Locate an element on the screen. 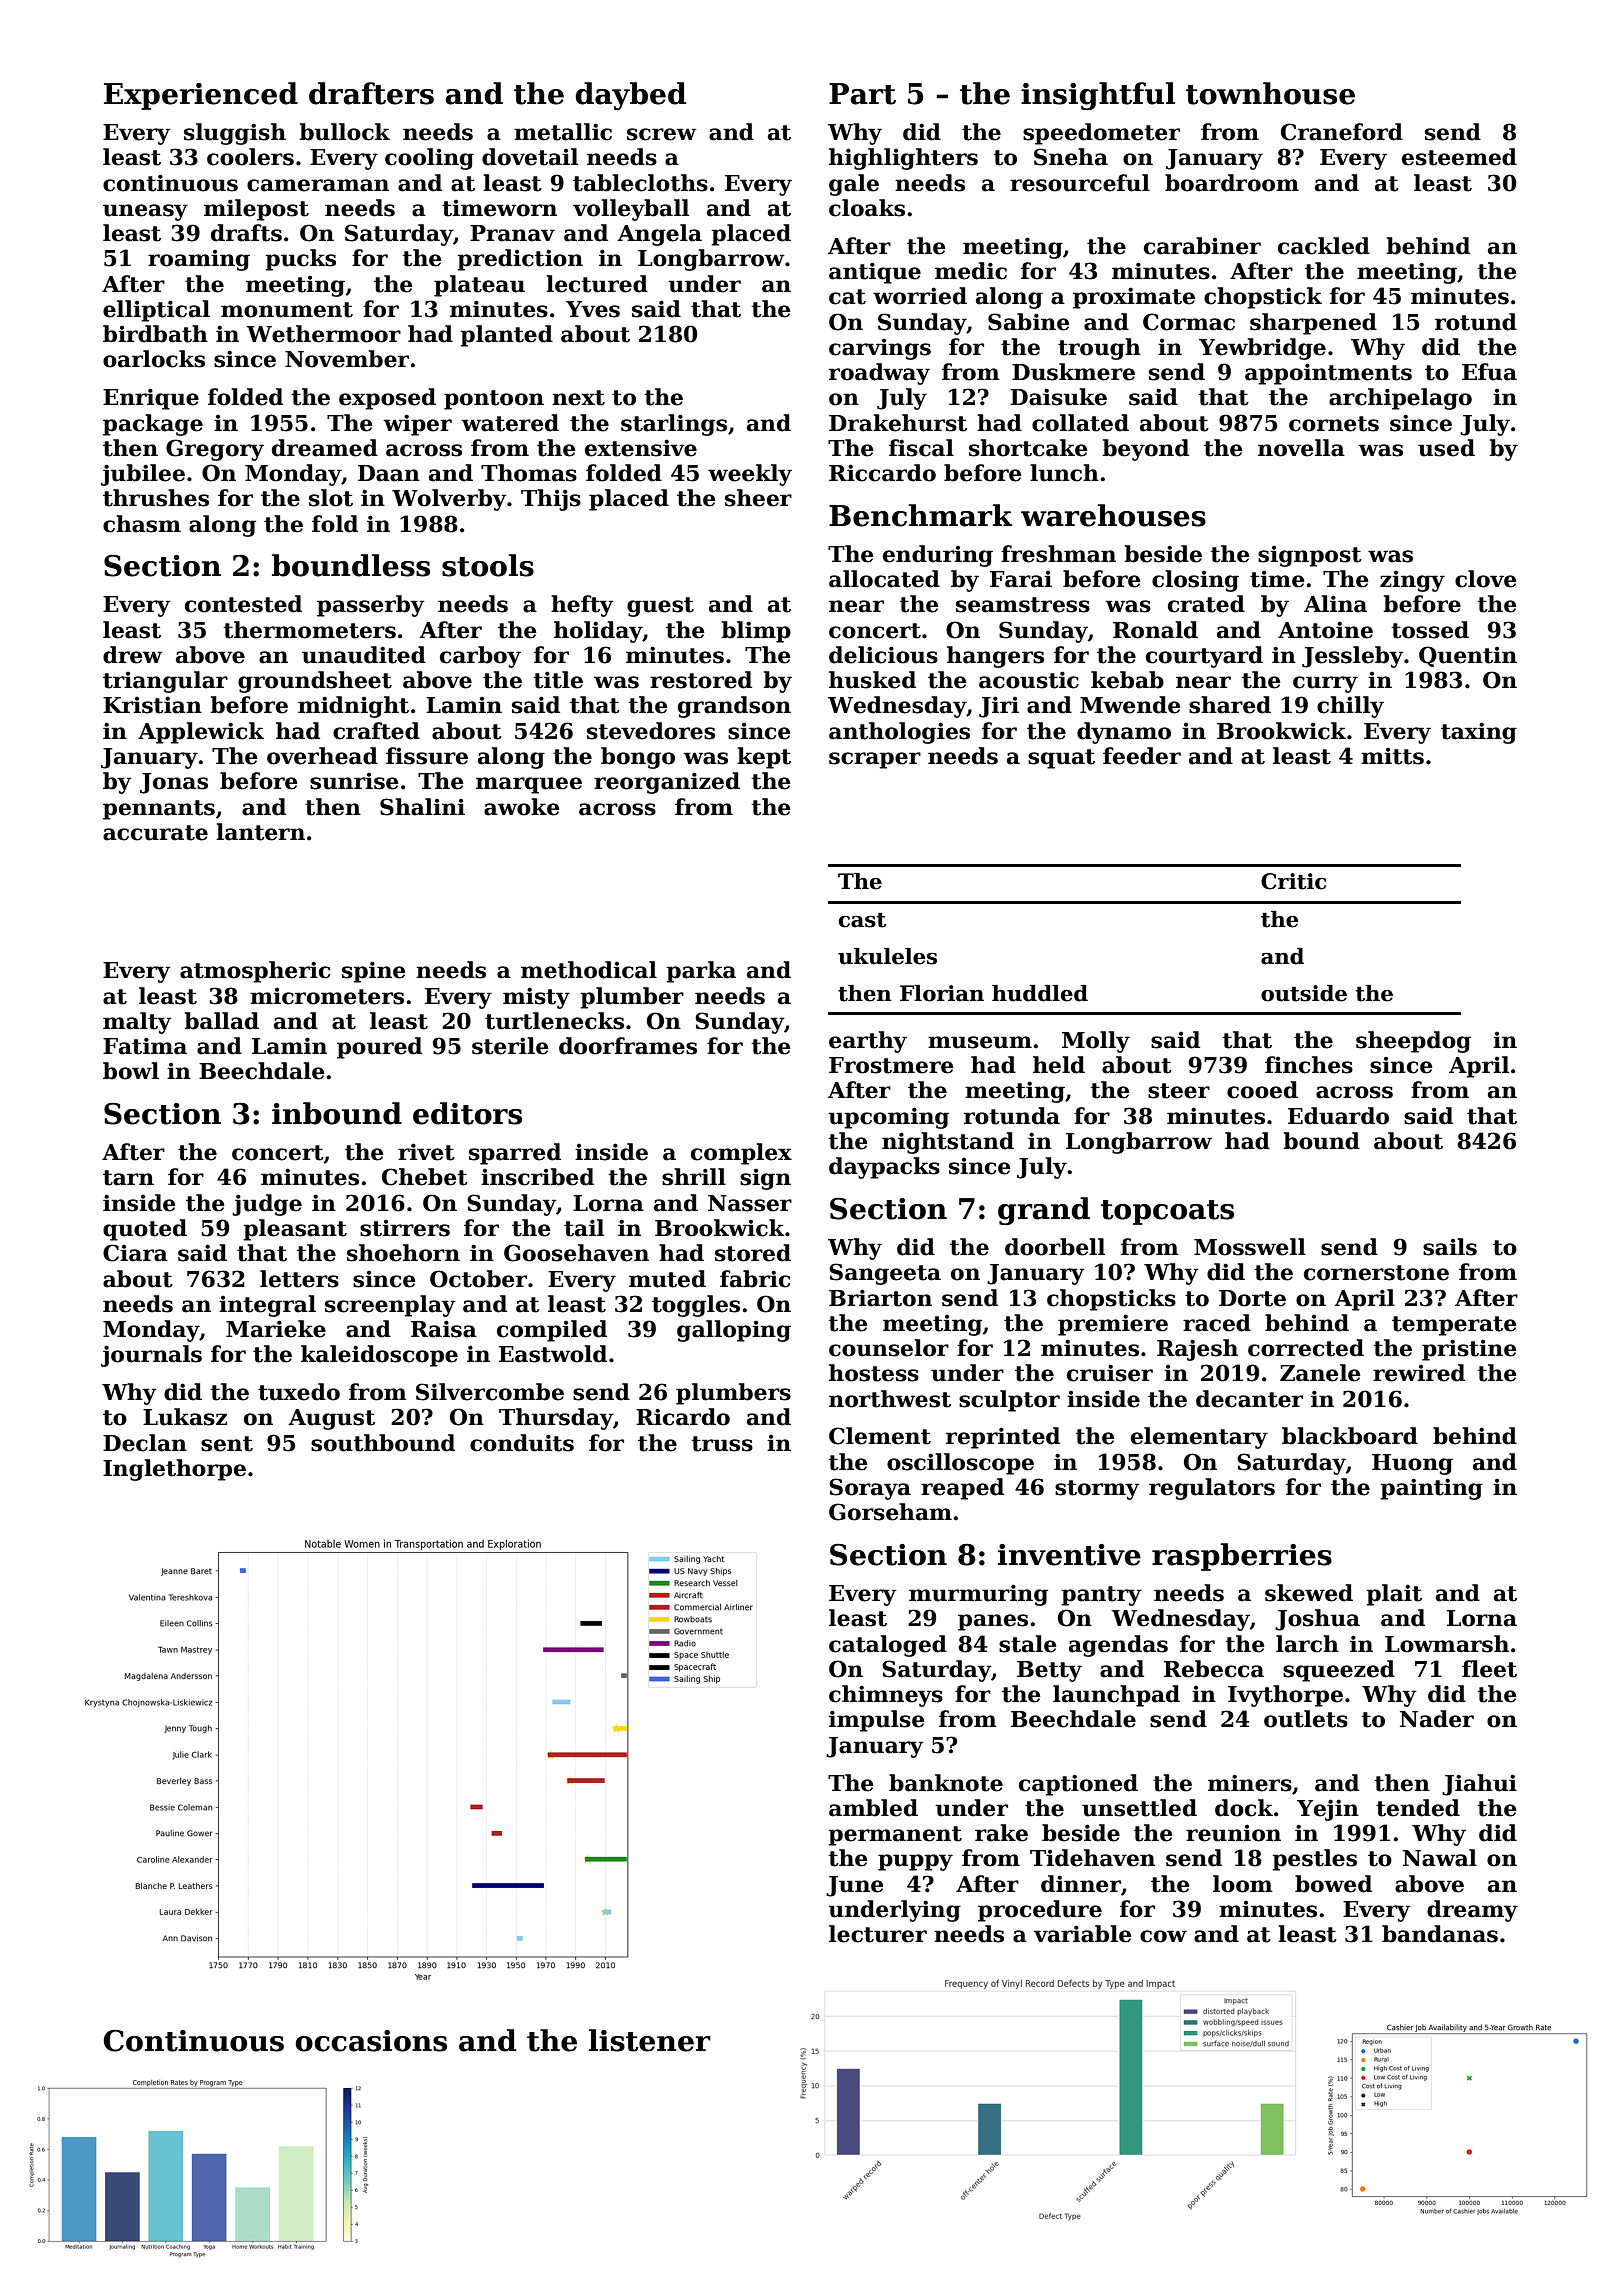 The width and height of the screenshot is (1620, 2292). occasions is located at coordinates (371, 2041).
